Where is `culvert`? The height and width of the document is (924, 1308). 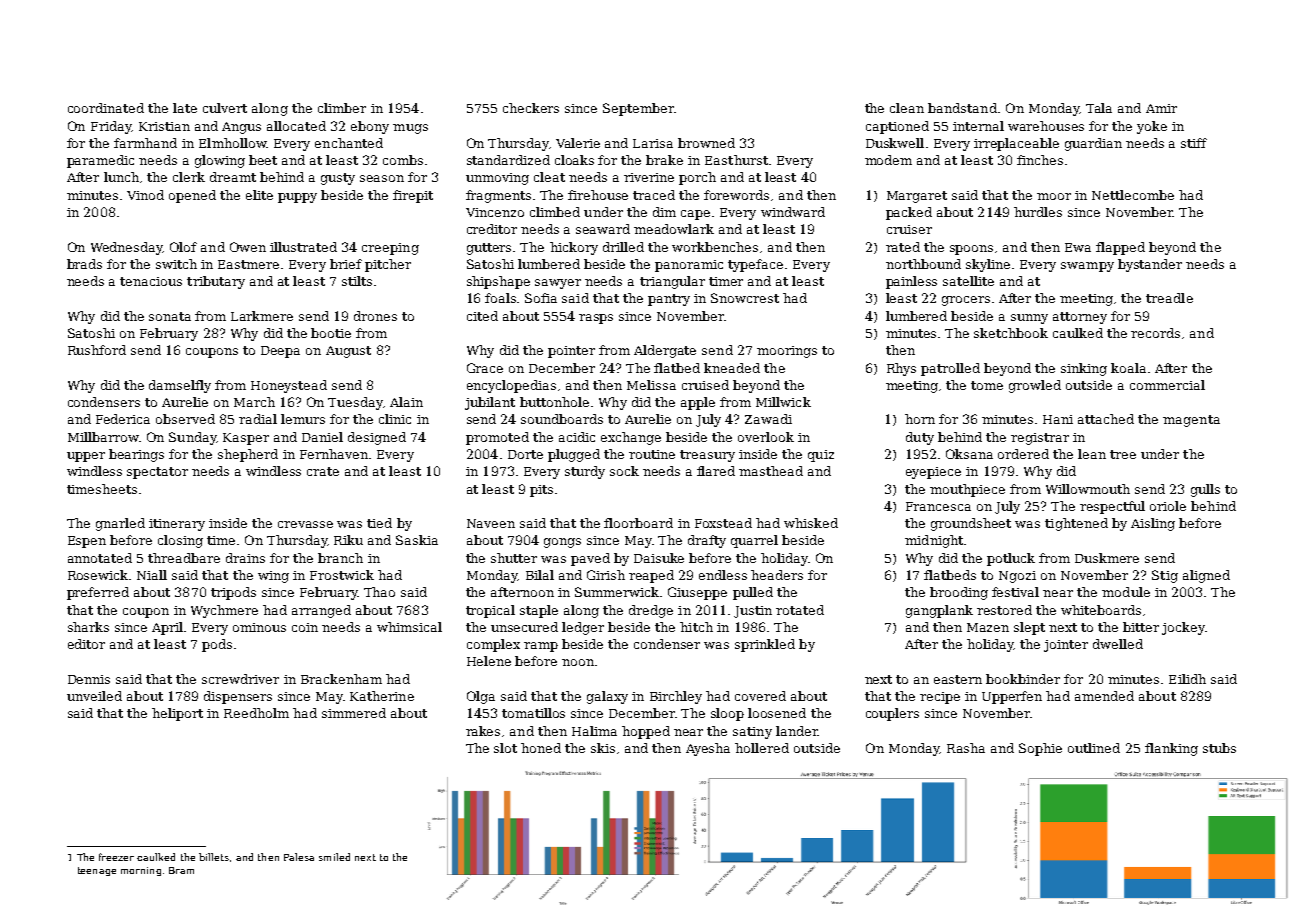
culvert is located at coordinates (225, 108).
